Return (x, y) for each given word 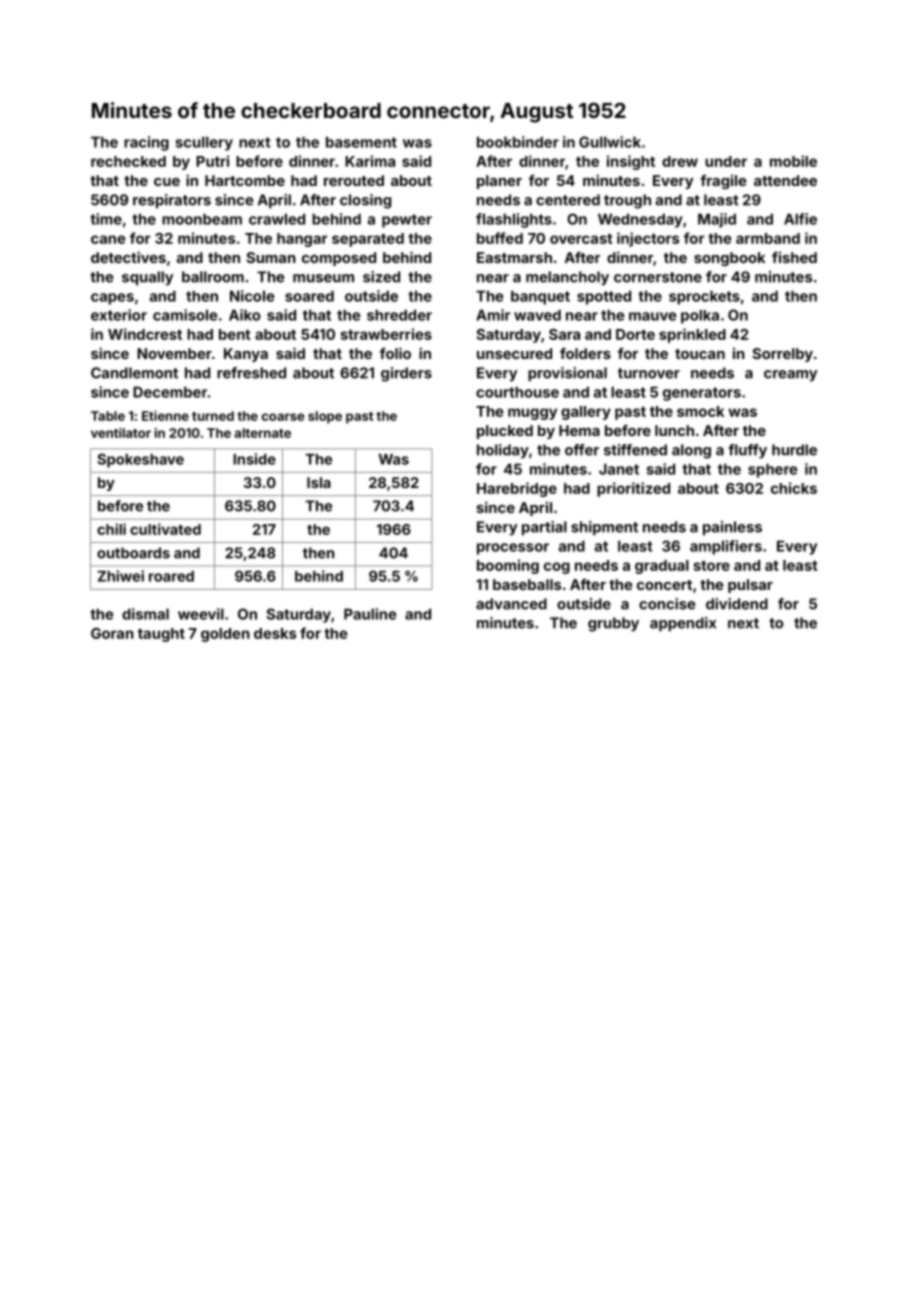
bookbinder (518, 142)
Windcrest (145, 334)
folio (395, 353)
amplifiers (726, 547)
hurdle (794, 450)
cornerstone (658, 277)
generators (702, 394)
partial (544, 528)
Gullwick (610, 142)
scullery (204, 143)
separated (368, 240)
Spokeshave (140, 460)
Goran (112, 633)
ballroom (213, 277)
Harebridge (517, 489)
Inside (254, 459)
